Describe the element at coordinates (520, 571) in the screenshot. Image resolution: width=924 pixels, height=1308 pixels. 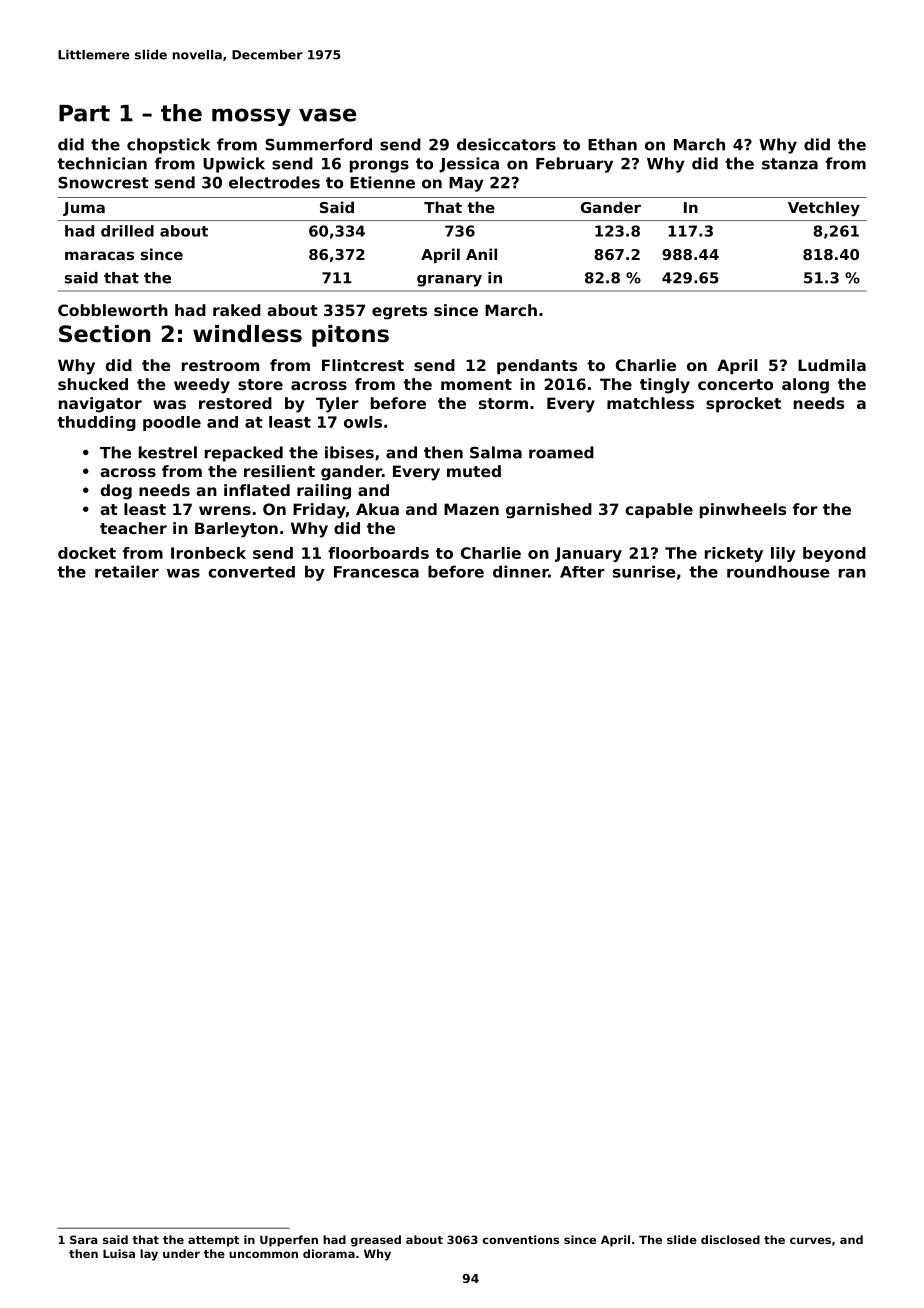
I see `dinner` at that location.
